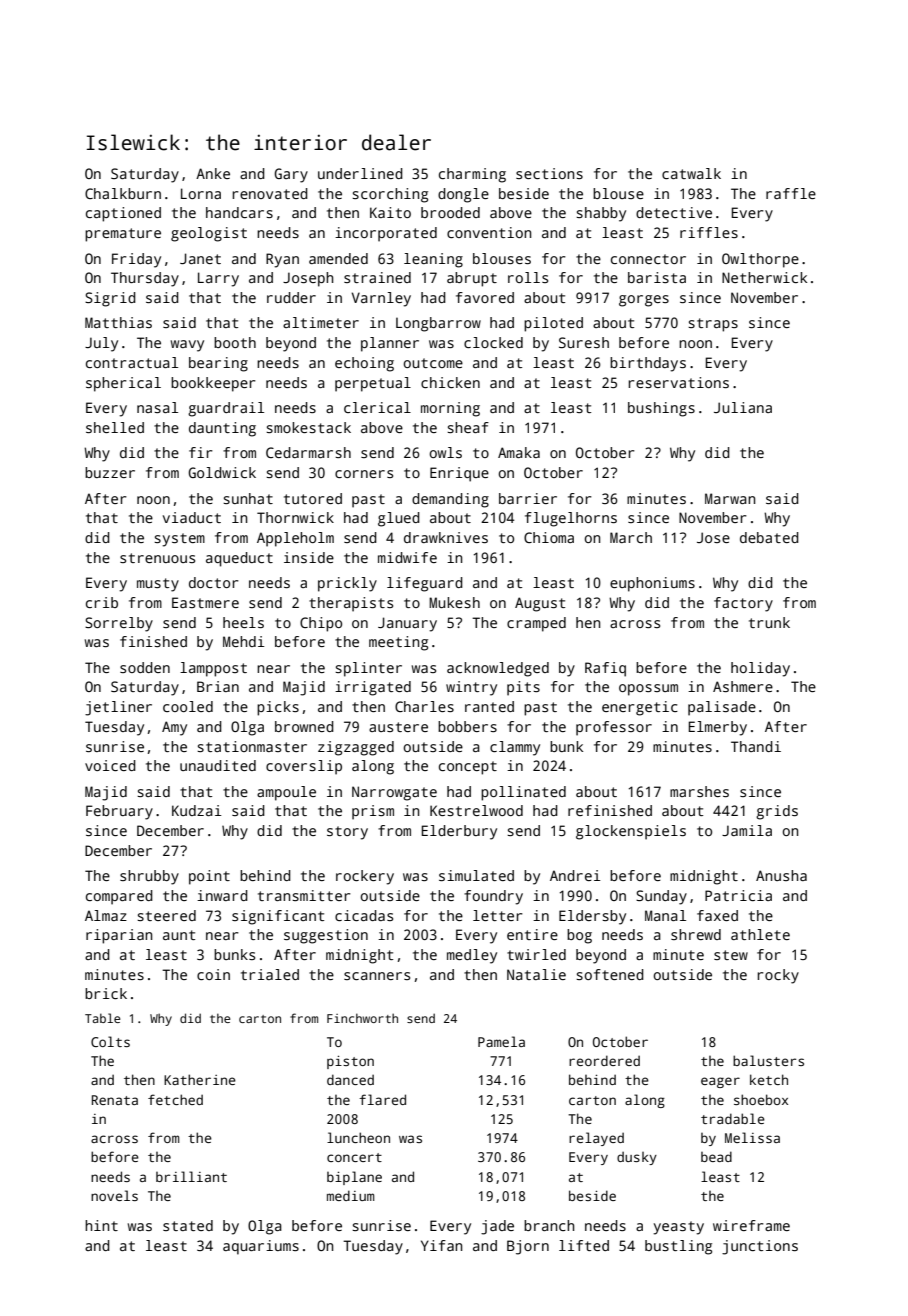 The height and width of the screenshot is (1316, 908). Describe the element at coordinates (214, 582) in the screenshot. I see `doctor` at that location.
